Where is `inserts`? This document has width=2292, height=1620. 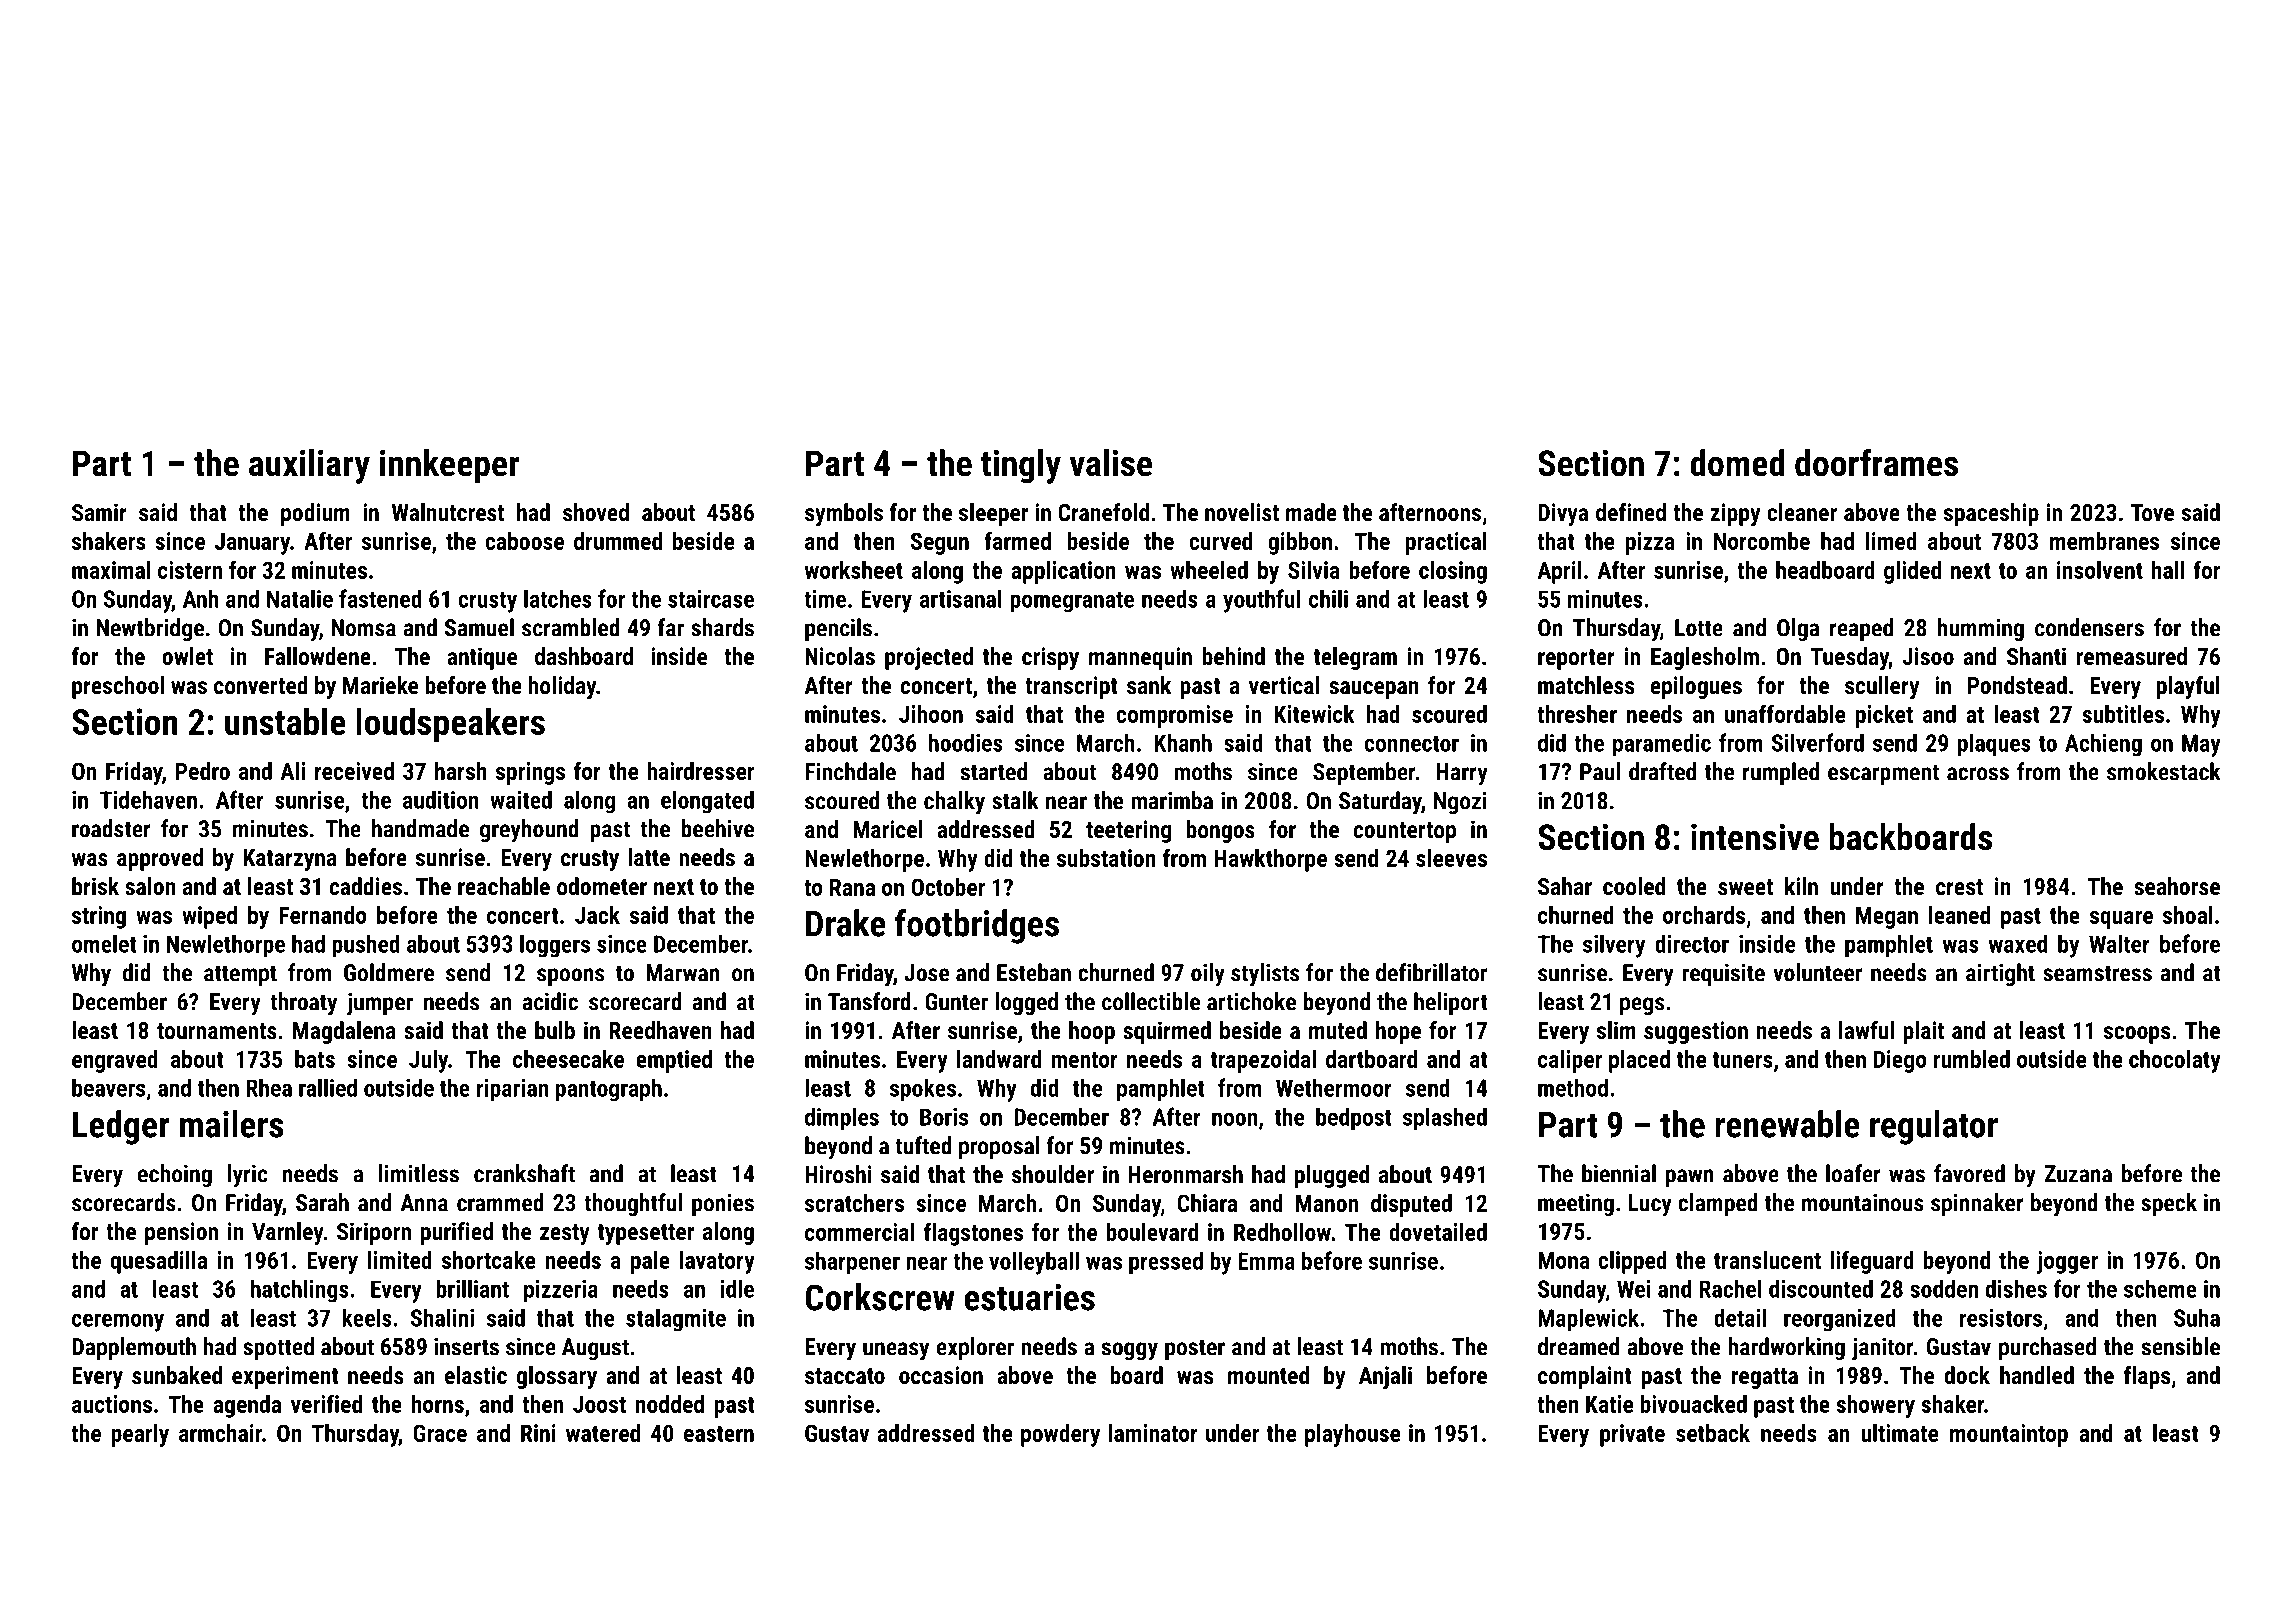
inserts is located at coordinates (466, 1346).
